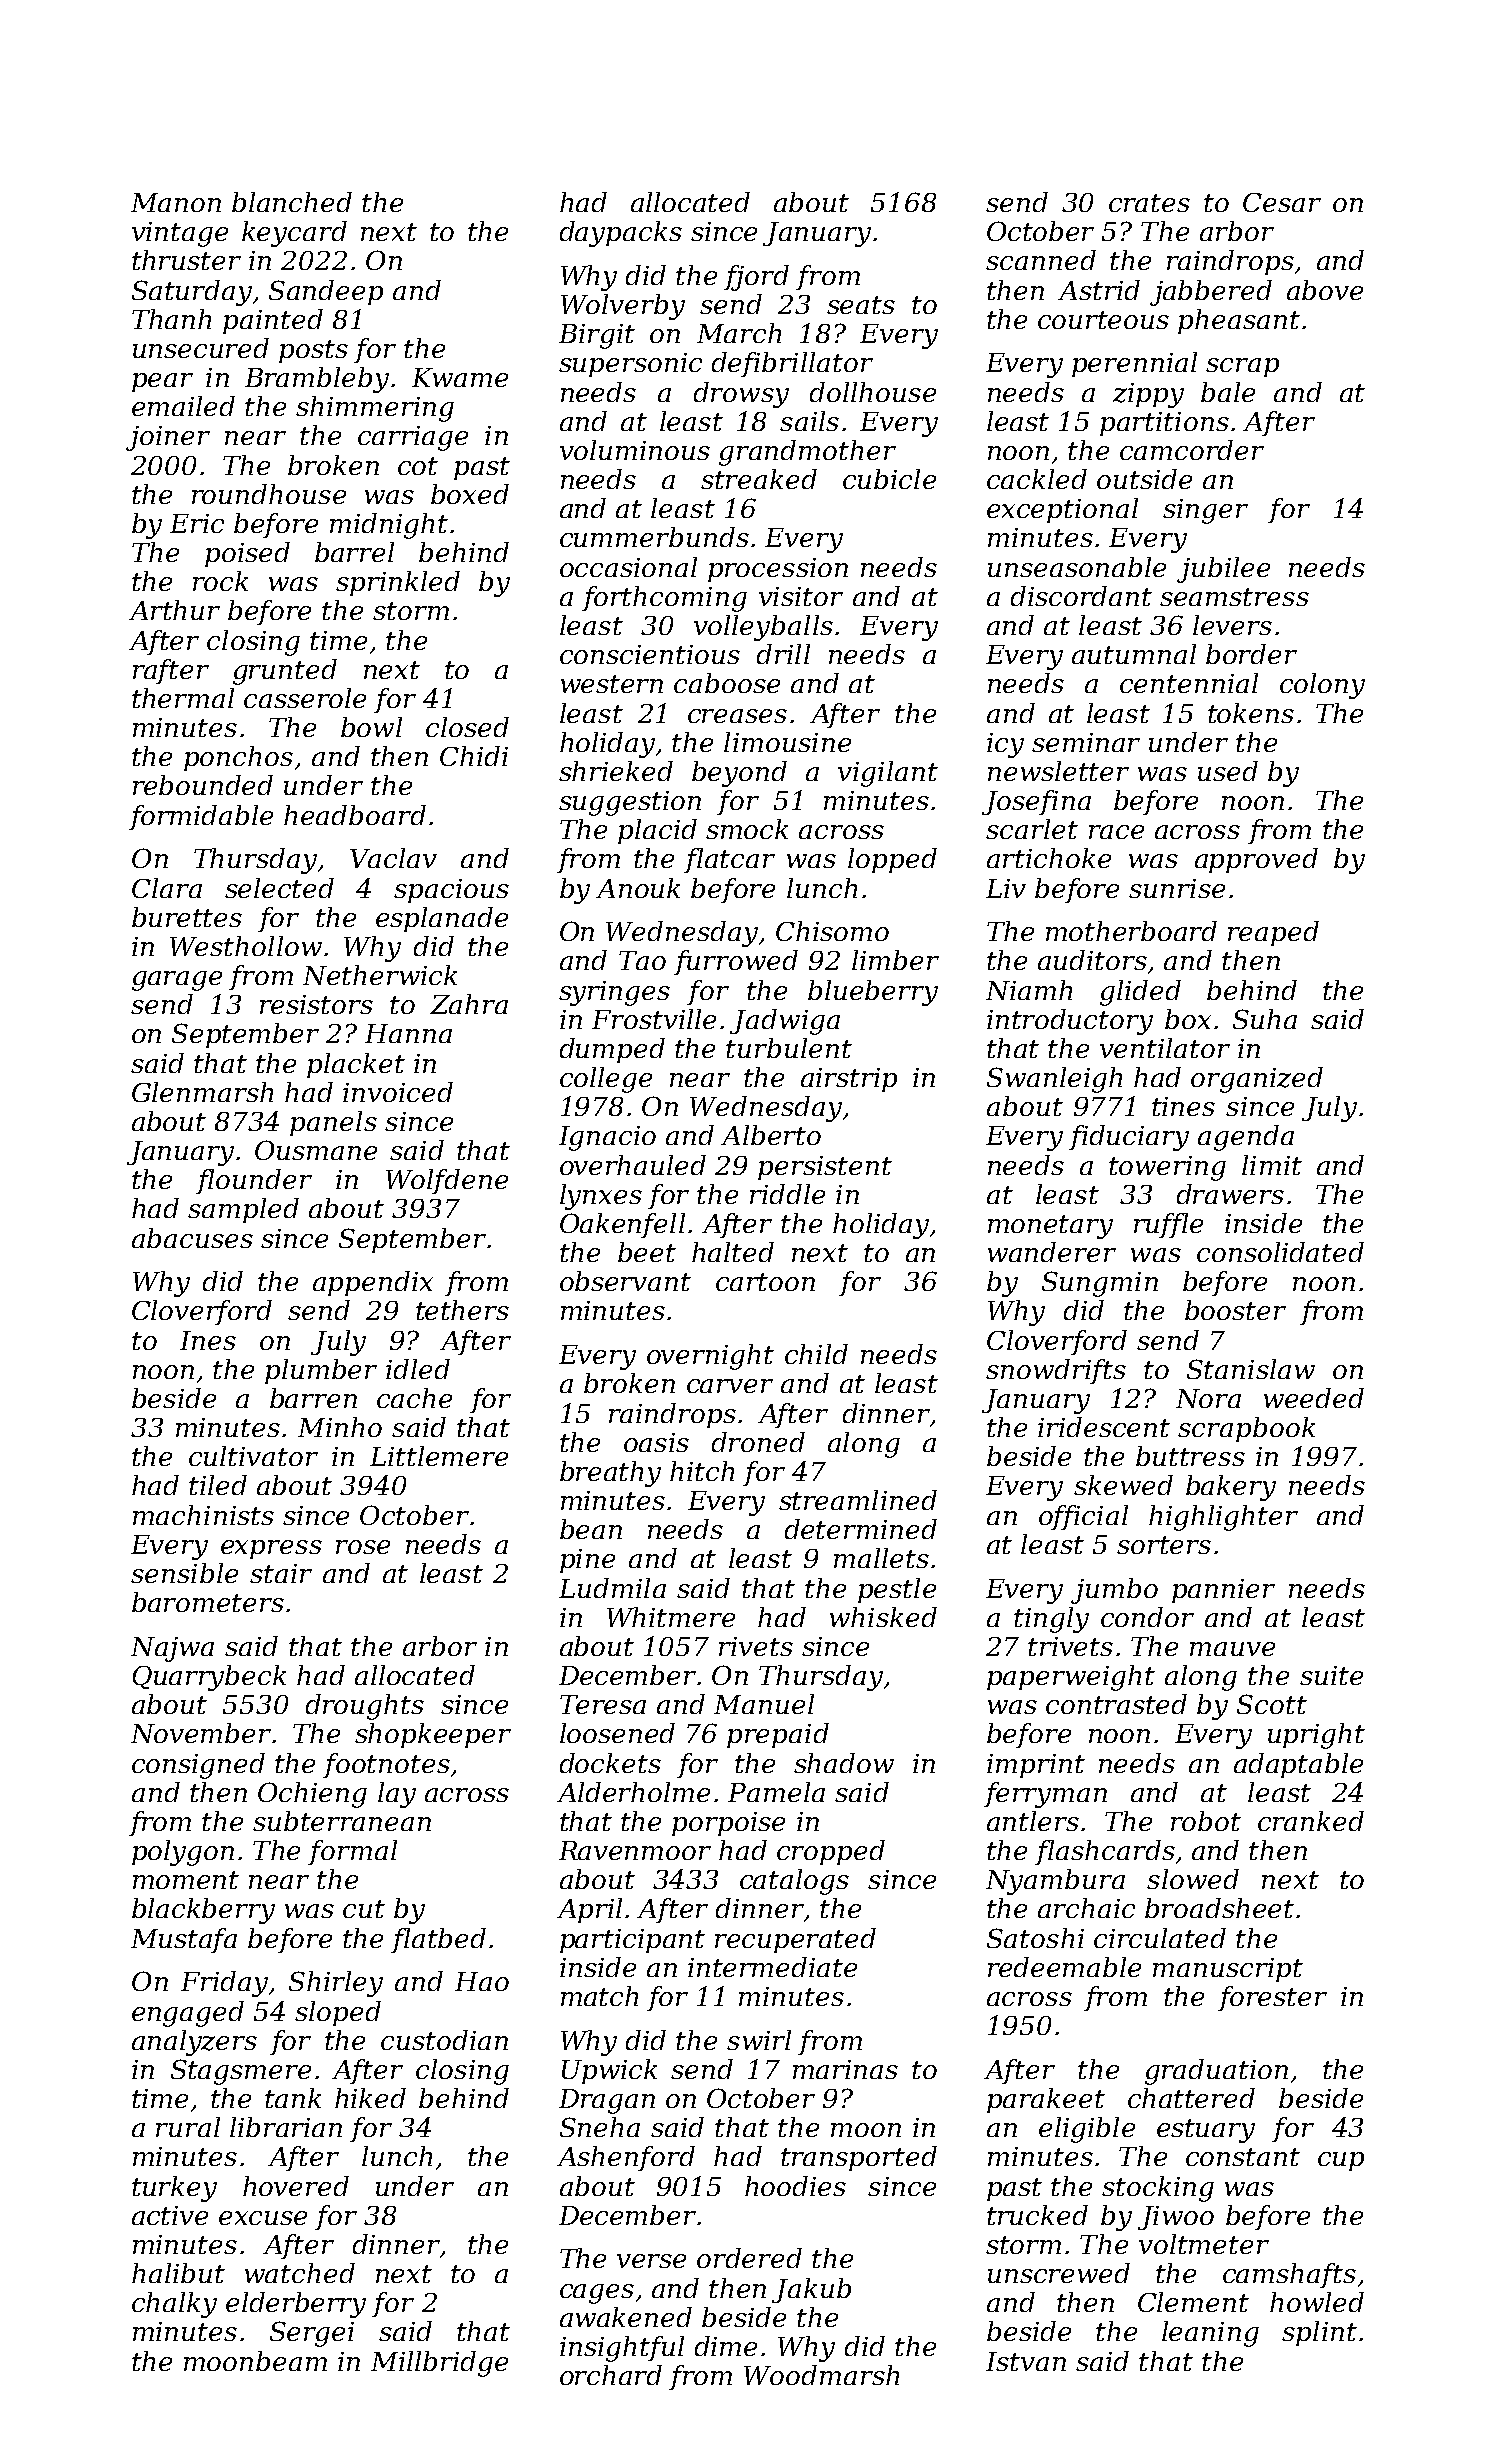 The width and height of the page is (1496, 2464). Describe the element at coordinates (1041, 260) in the page. I see `scanned` at that location.
